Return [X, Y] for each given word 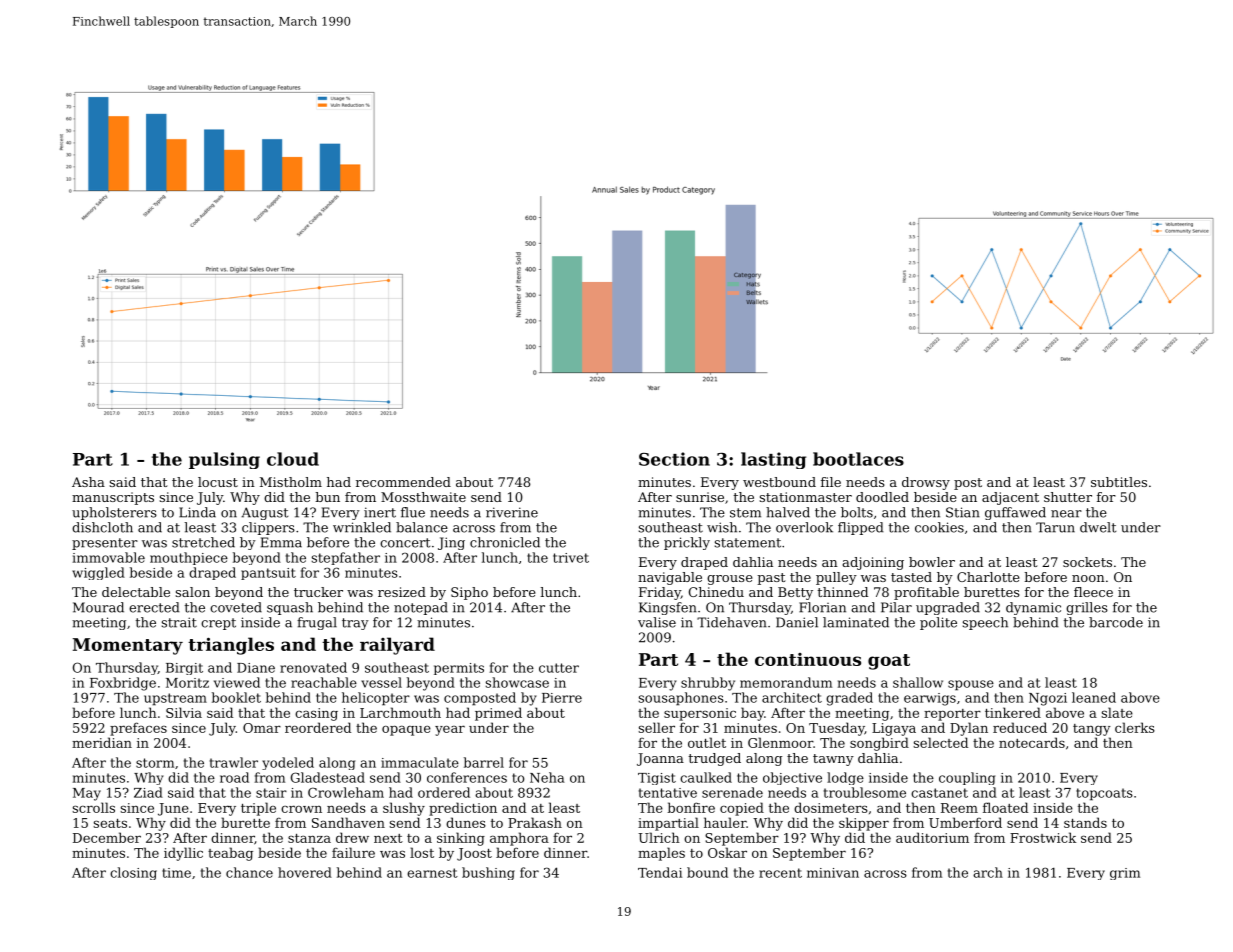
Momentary [128, 646]
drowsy [926, 483]
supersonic [700, 714]
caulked [706, 777]
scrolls [93, 807]
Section [674, 459]
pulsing [224, 460]
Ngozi [1048, 699]
